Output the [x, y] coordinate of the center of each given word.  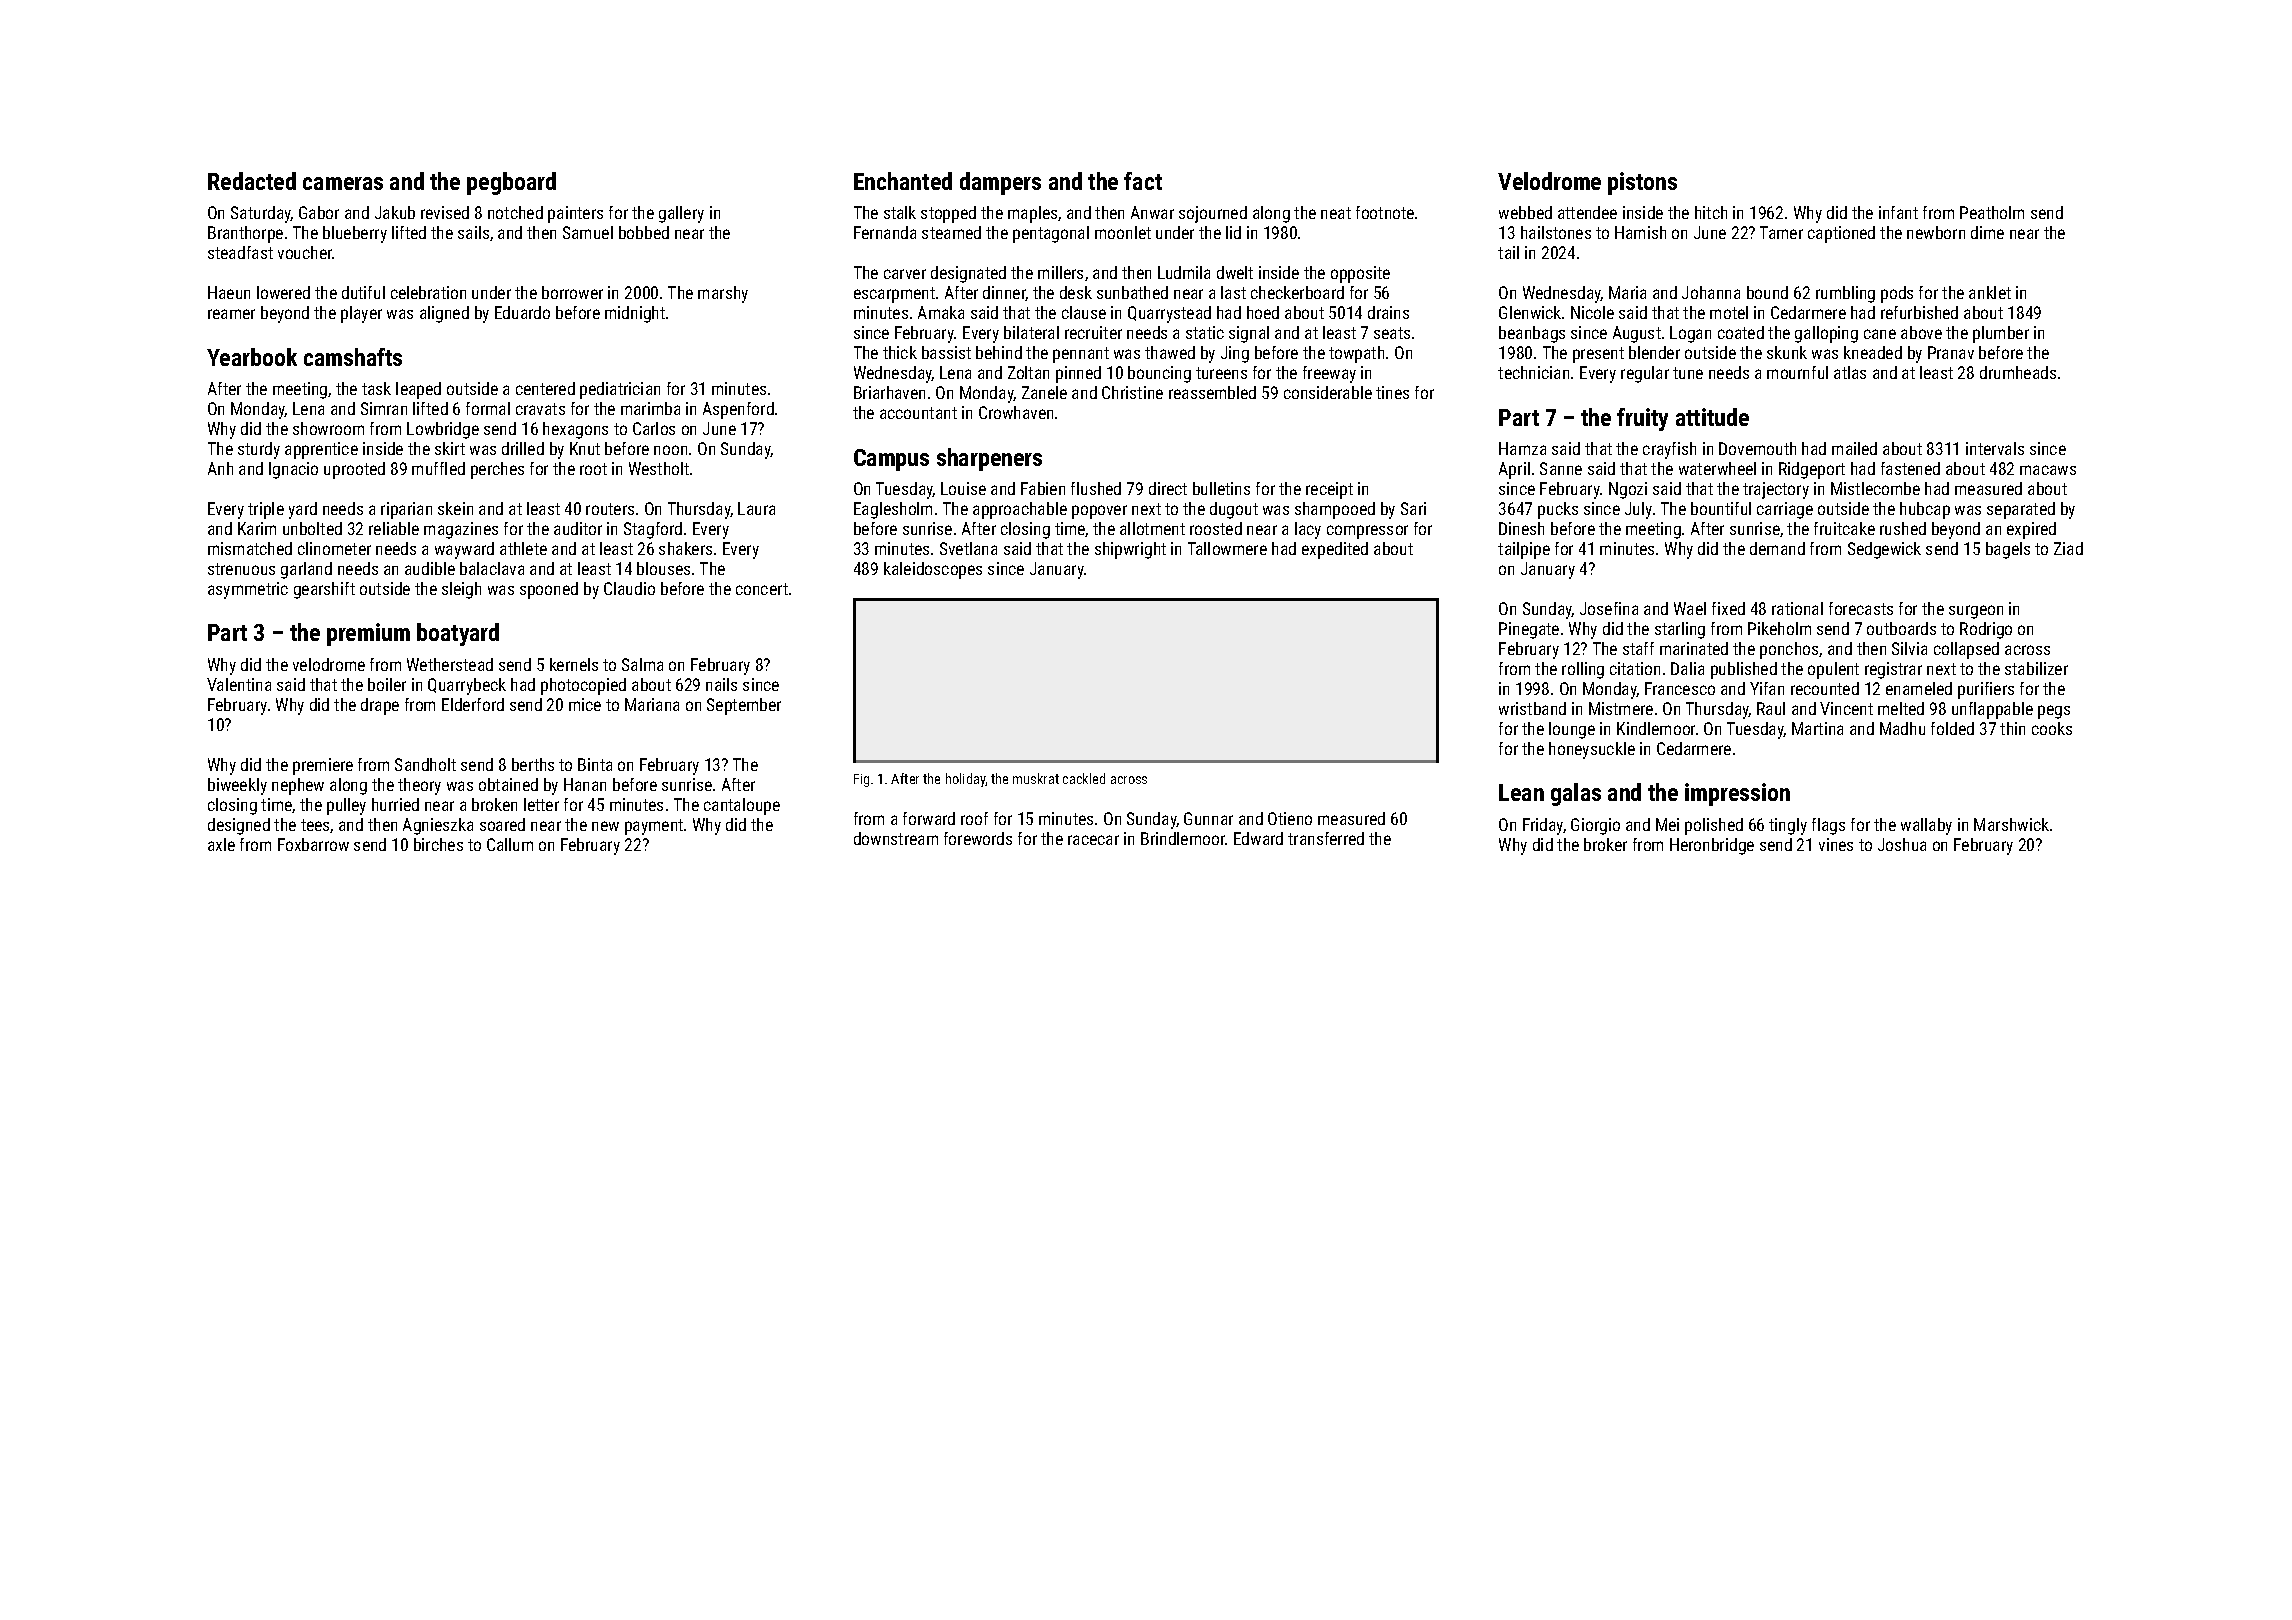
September [744, 706]
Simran [384, 408]
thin [2012, 728]
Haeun [229, 292]
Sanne [1561, 468]
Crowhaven [1016, 412]
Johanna [1711, 292]
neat [1336, 213]
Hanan [585, 784]
